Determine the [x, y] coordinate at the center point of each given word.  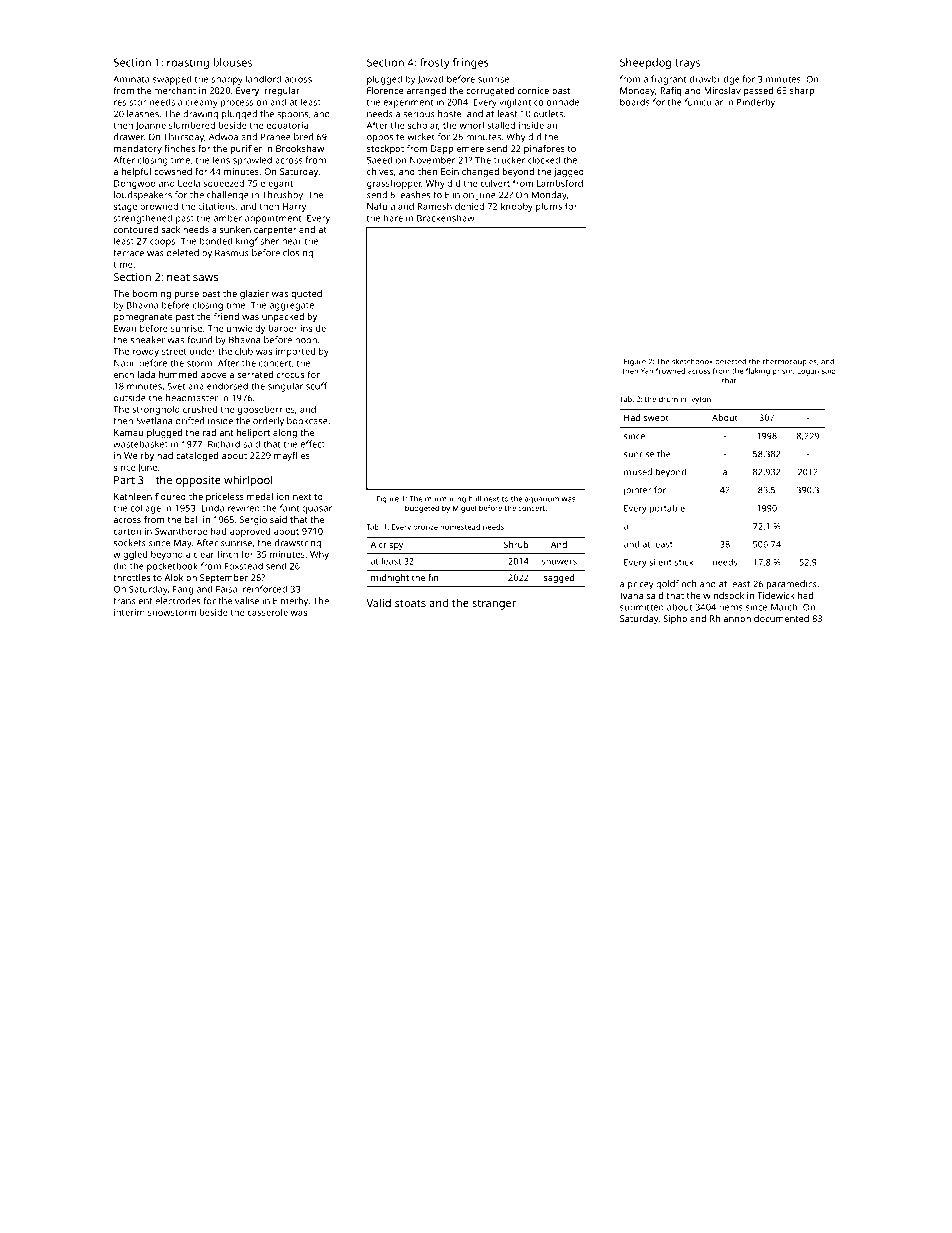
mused [638, 472]
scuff [316, 386]
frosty [435, 63]
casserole [268, 612]
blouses [232, 62]
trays [687, 64]
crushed [200, 409]
